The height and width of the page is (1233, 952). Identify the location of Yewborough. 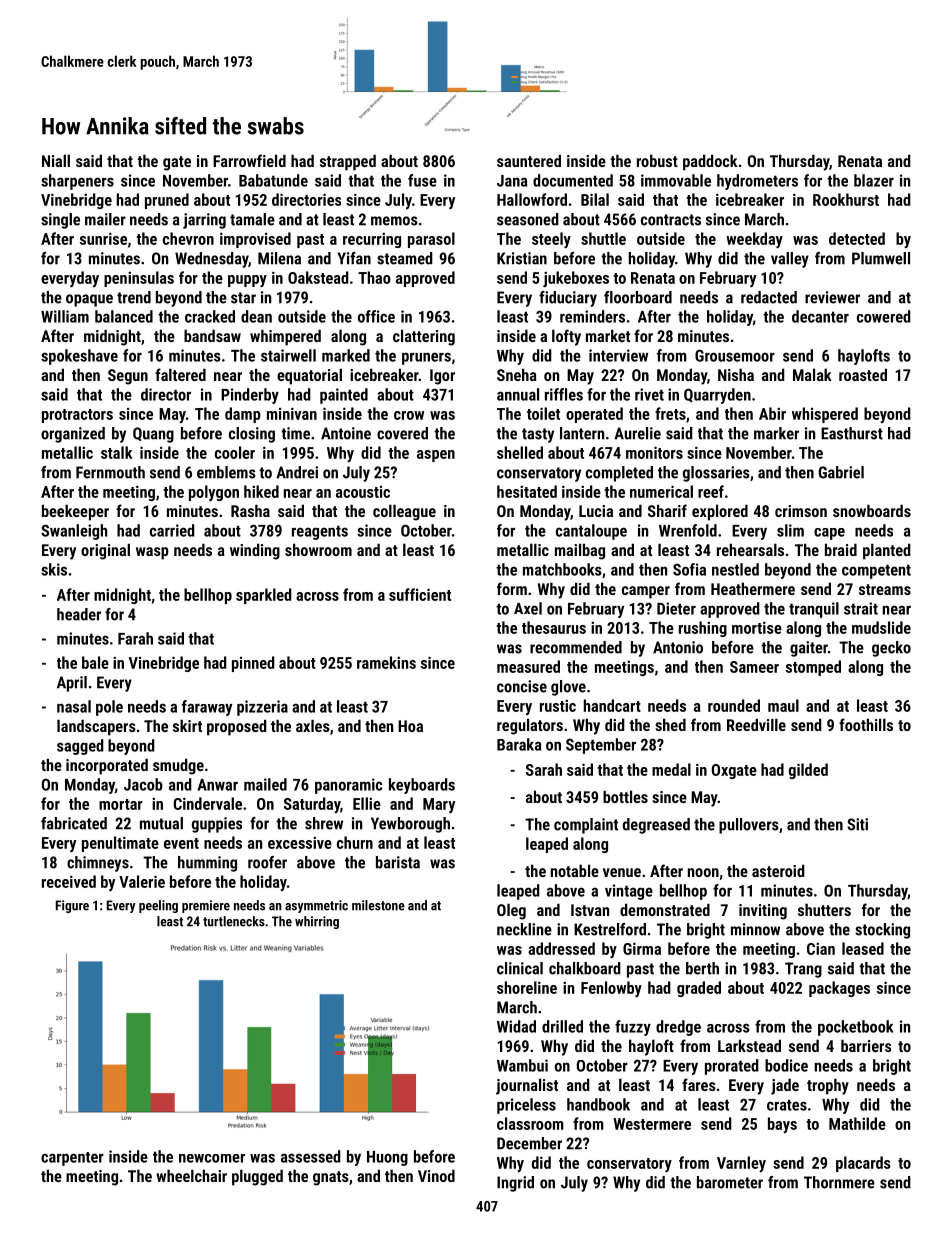
(410, 825).
